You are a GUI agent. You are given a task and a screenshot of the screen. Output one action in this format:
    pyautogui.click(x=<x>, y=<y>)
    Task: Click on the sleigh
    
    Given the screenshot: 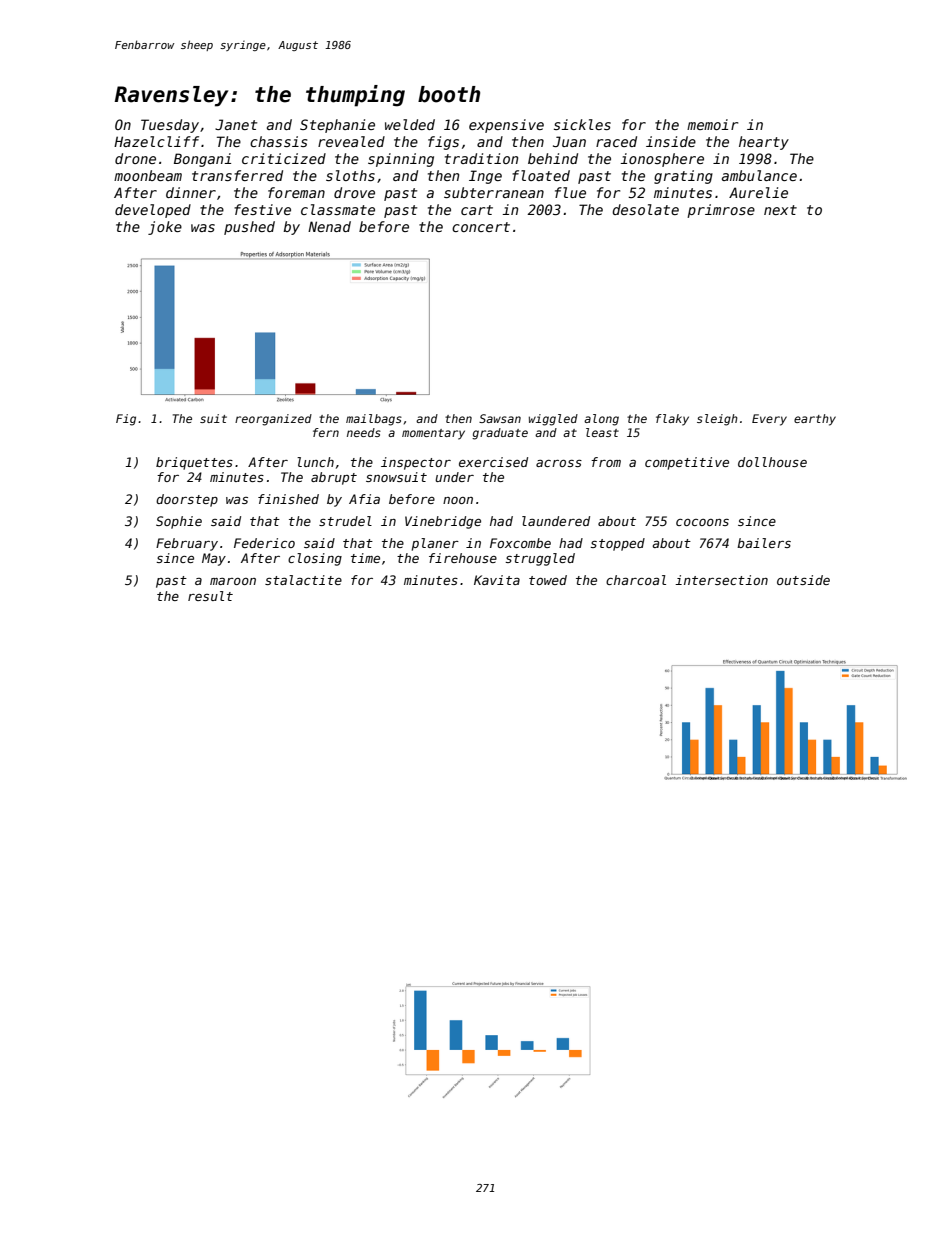 What is the action you would take?
    pyautogui.click(x=717, y=420)
